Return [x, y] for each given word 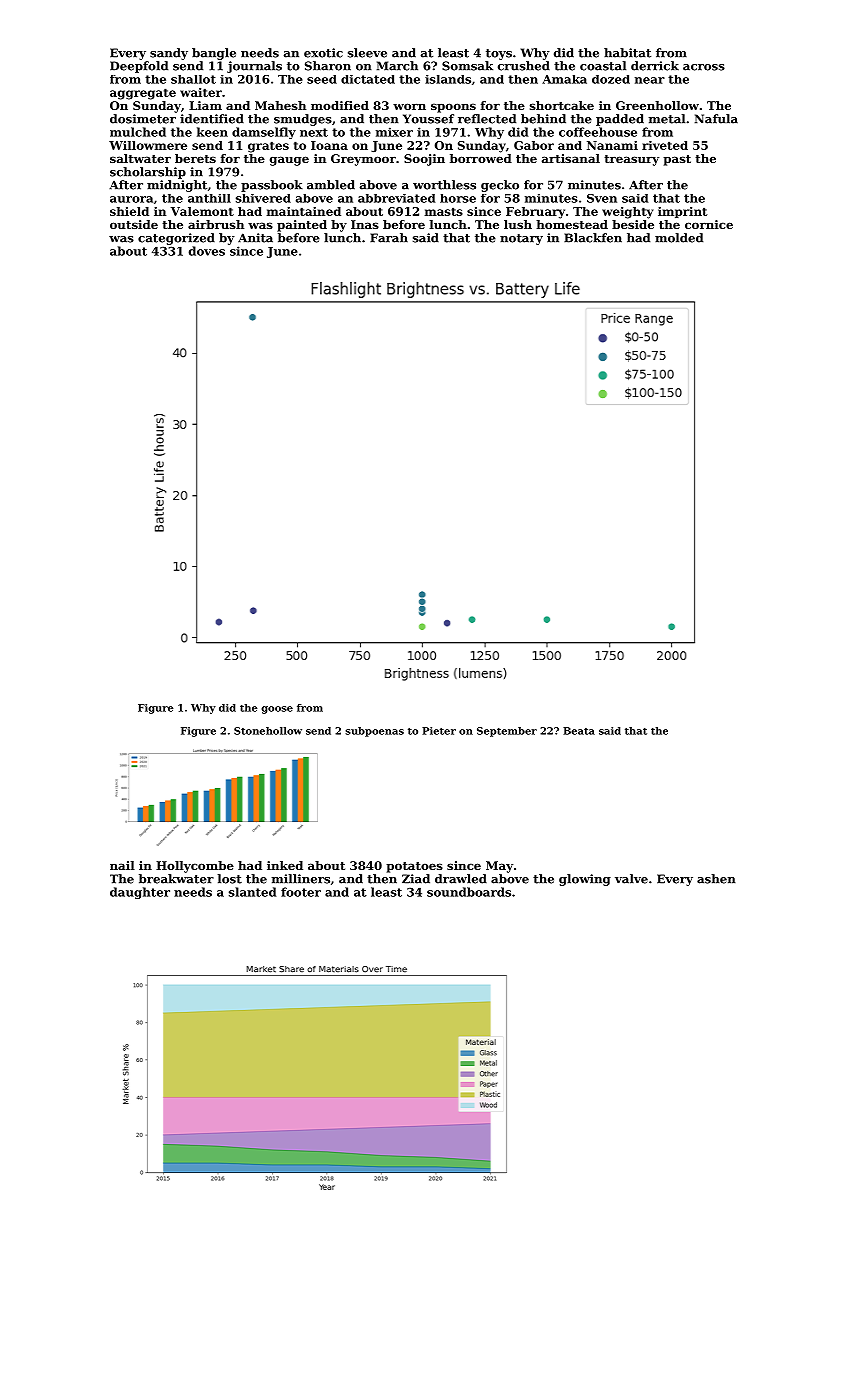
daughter [140, 893]
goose [277, 710]
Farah [389, 238]
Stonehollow [268, 731]
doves [207, 251]
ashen [716, 879]
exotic [323, 53]
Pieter [439, 731]
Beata [579, 731]
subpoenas [374, 732]
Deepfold [139, 67]
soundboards [469, 892]
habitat [627, 53]
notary [521, 239]
